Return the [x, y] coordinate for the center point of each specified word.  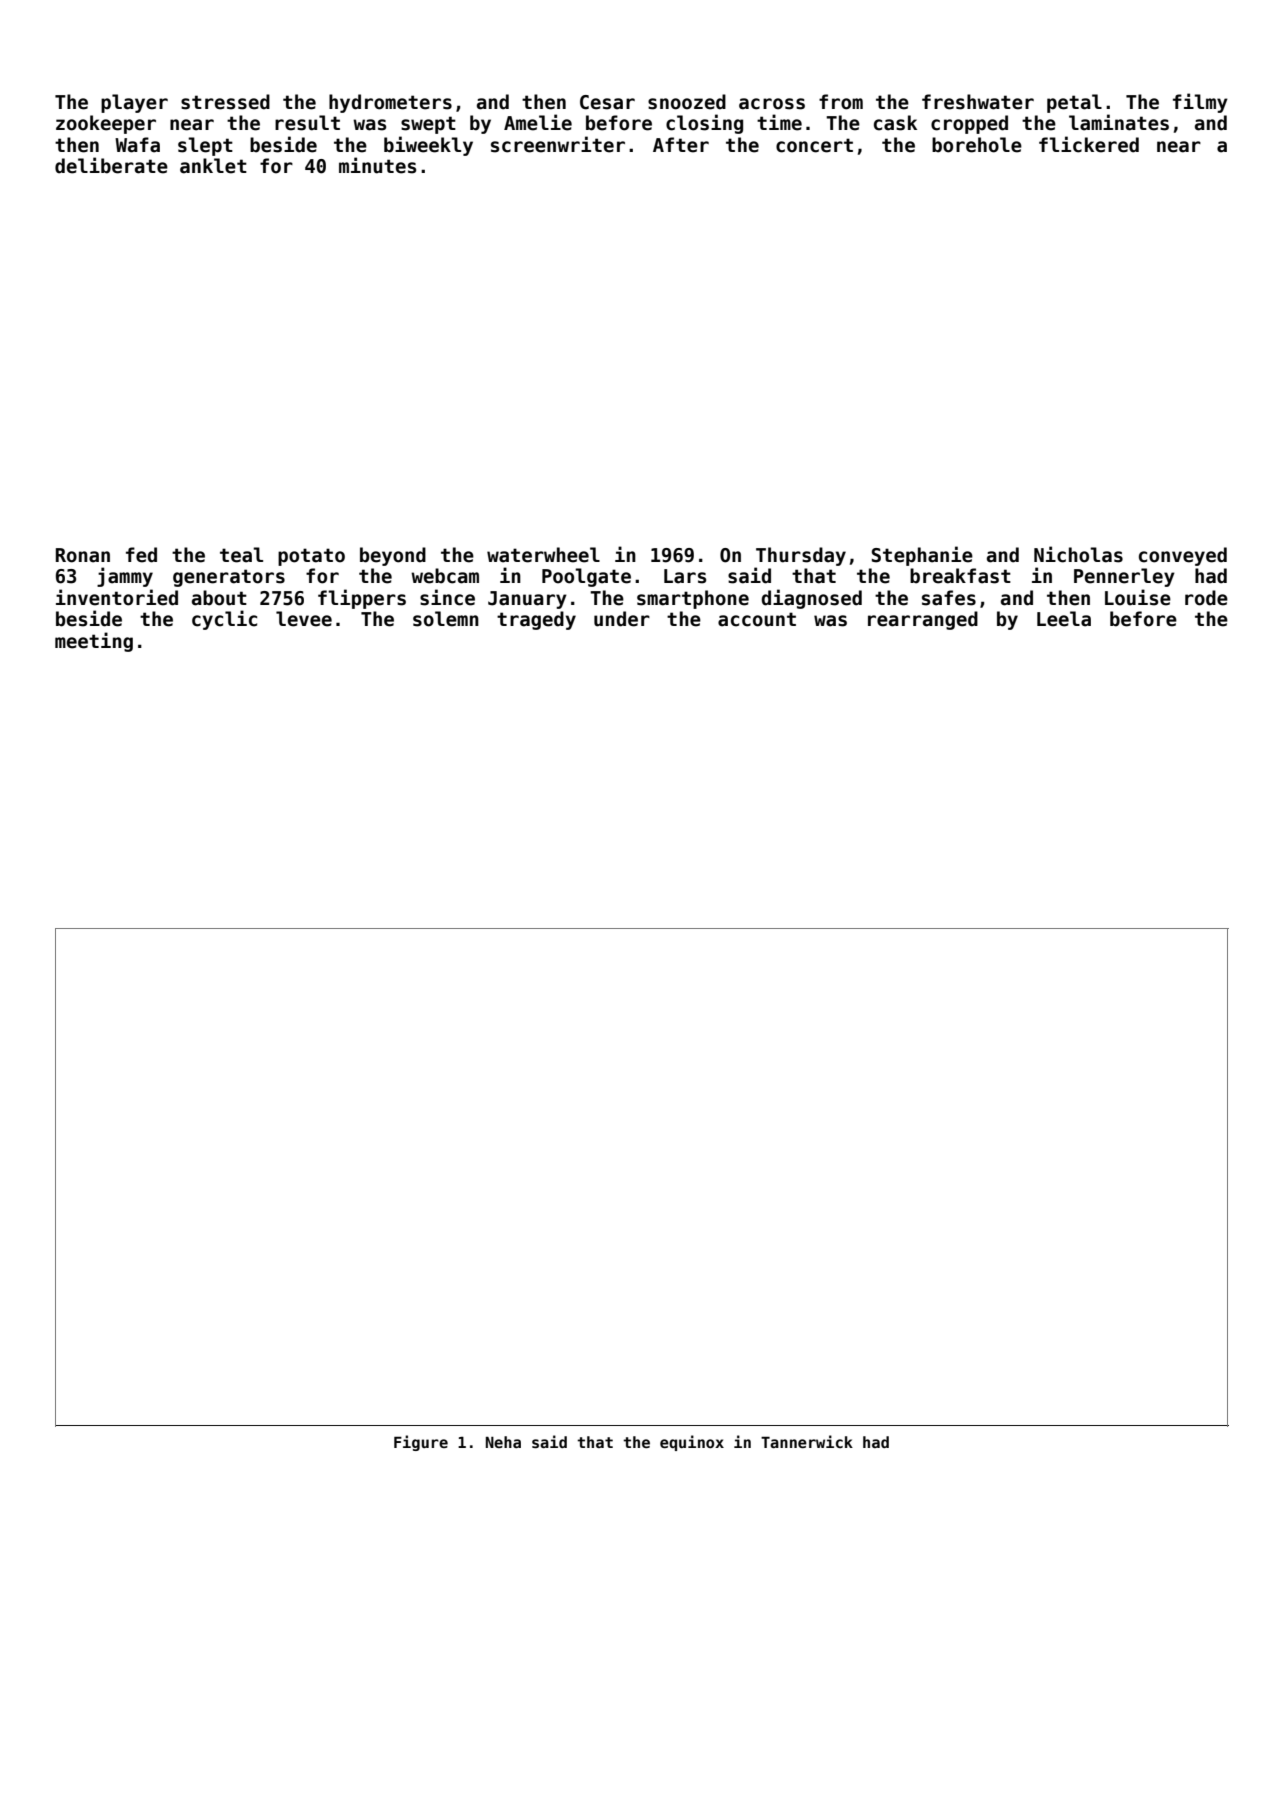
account [757, 619]
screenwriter [558, 144]
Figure [421, 1443]
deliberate [111, 165]
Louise [1138, 597]
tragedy [536, 620]
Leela [1064, 619]
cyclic [224, 620]
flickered [1089, 144]
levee [304, 619]
